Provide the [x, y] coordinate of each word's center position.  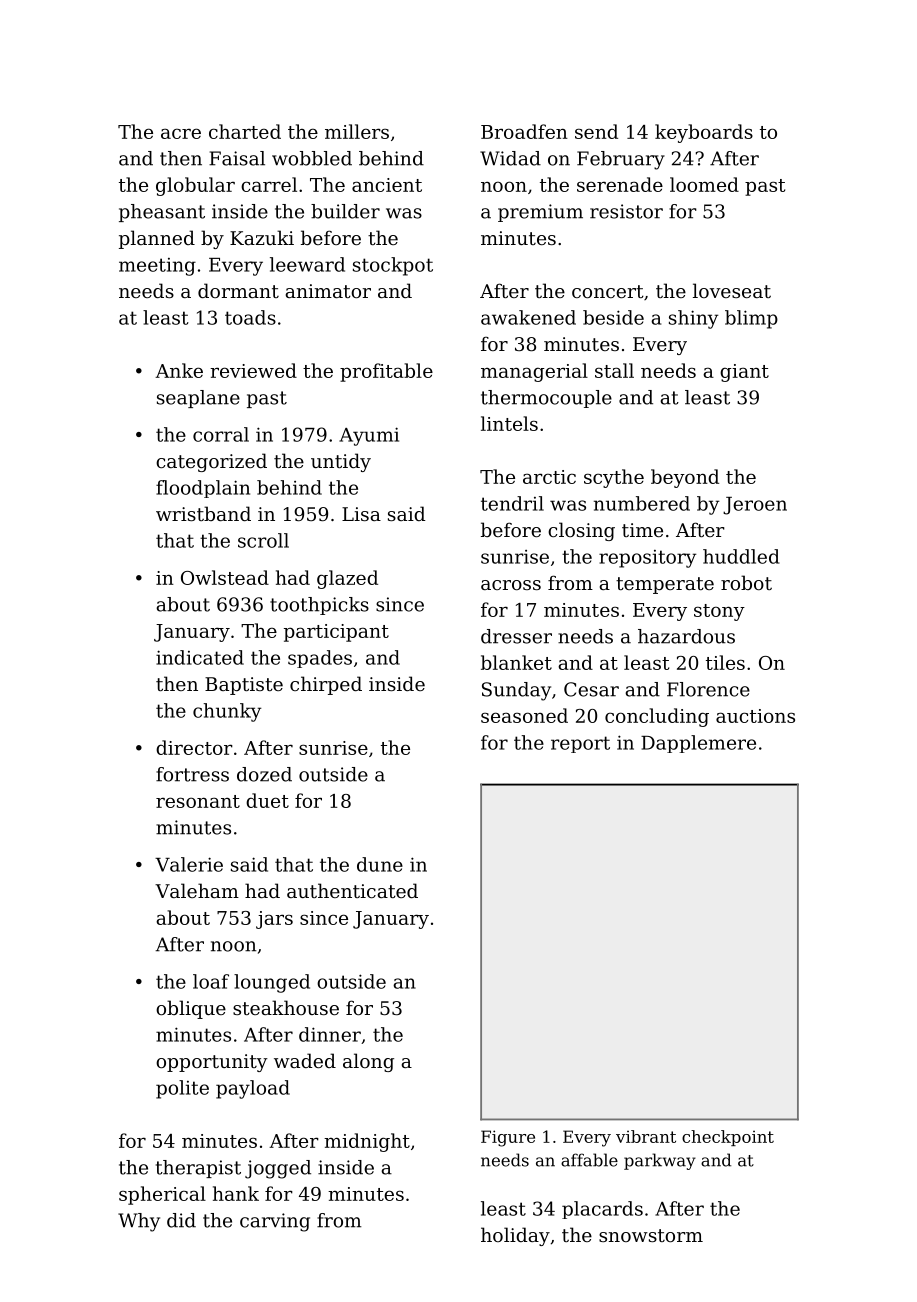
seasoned [524, 715]
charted [245, 131]
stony [719, 612]
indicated [200, 657]
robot [746, 582]
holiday [515, 1236]
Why [139, 1222]
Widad [510, 158]
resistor [626, 211]
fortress [192, 774]
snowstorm [651, 1235]
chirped [326, 685]
